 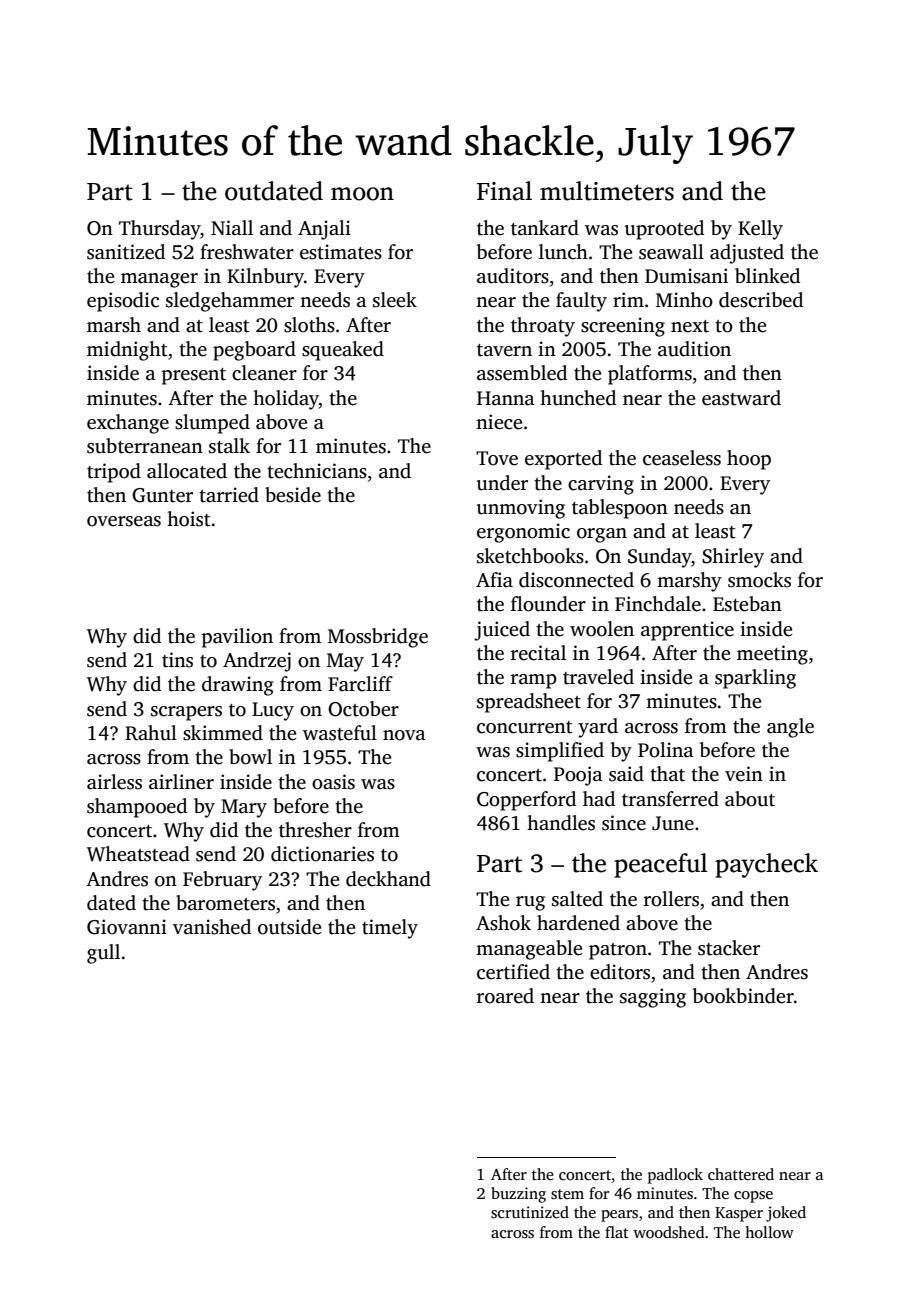 I want to click on moon, so click(x=362, y=194).
